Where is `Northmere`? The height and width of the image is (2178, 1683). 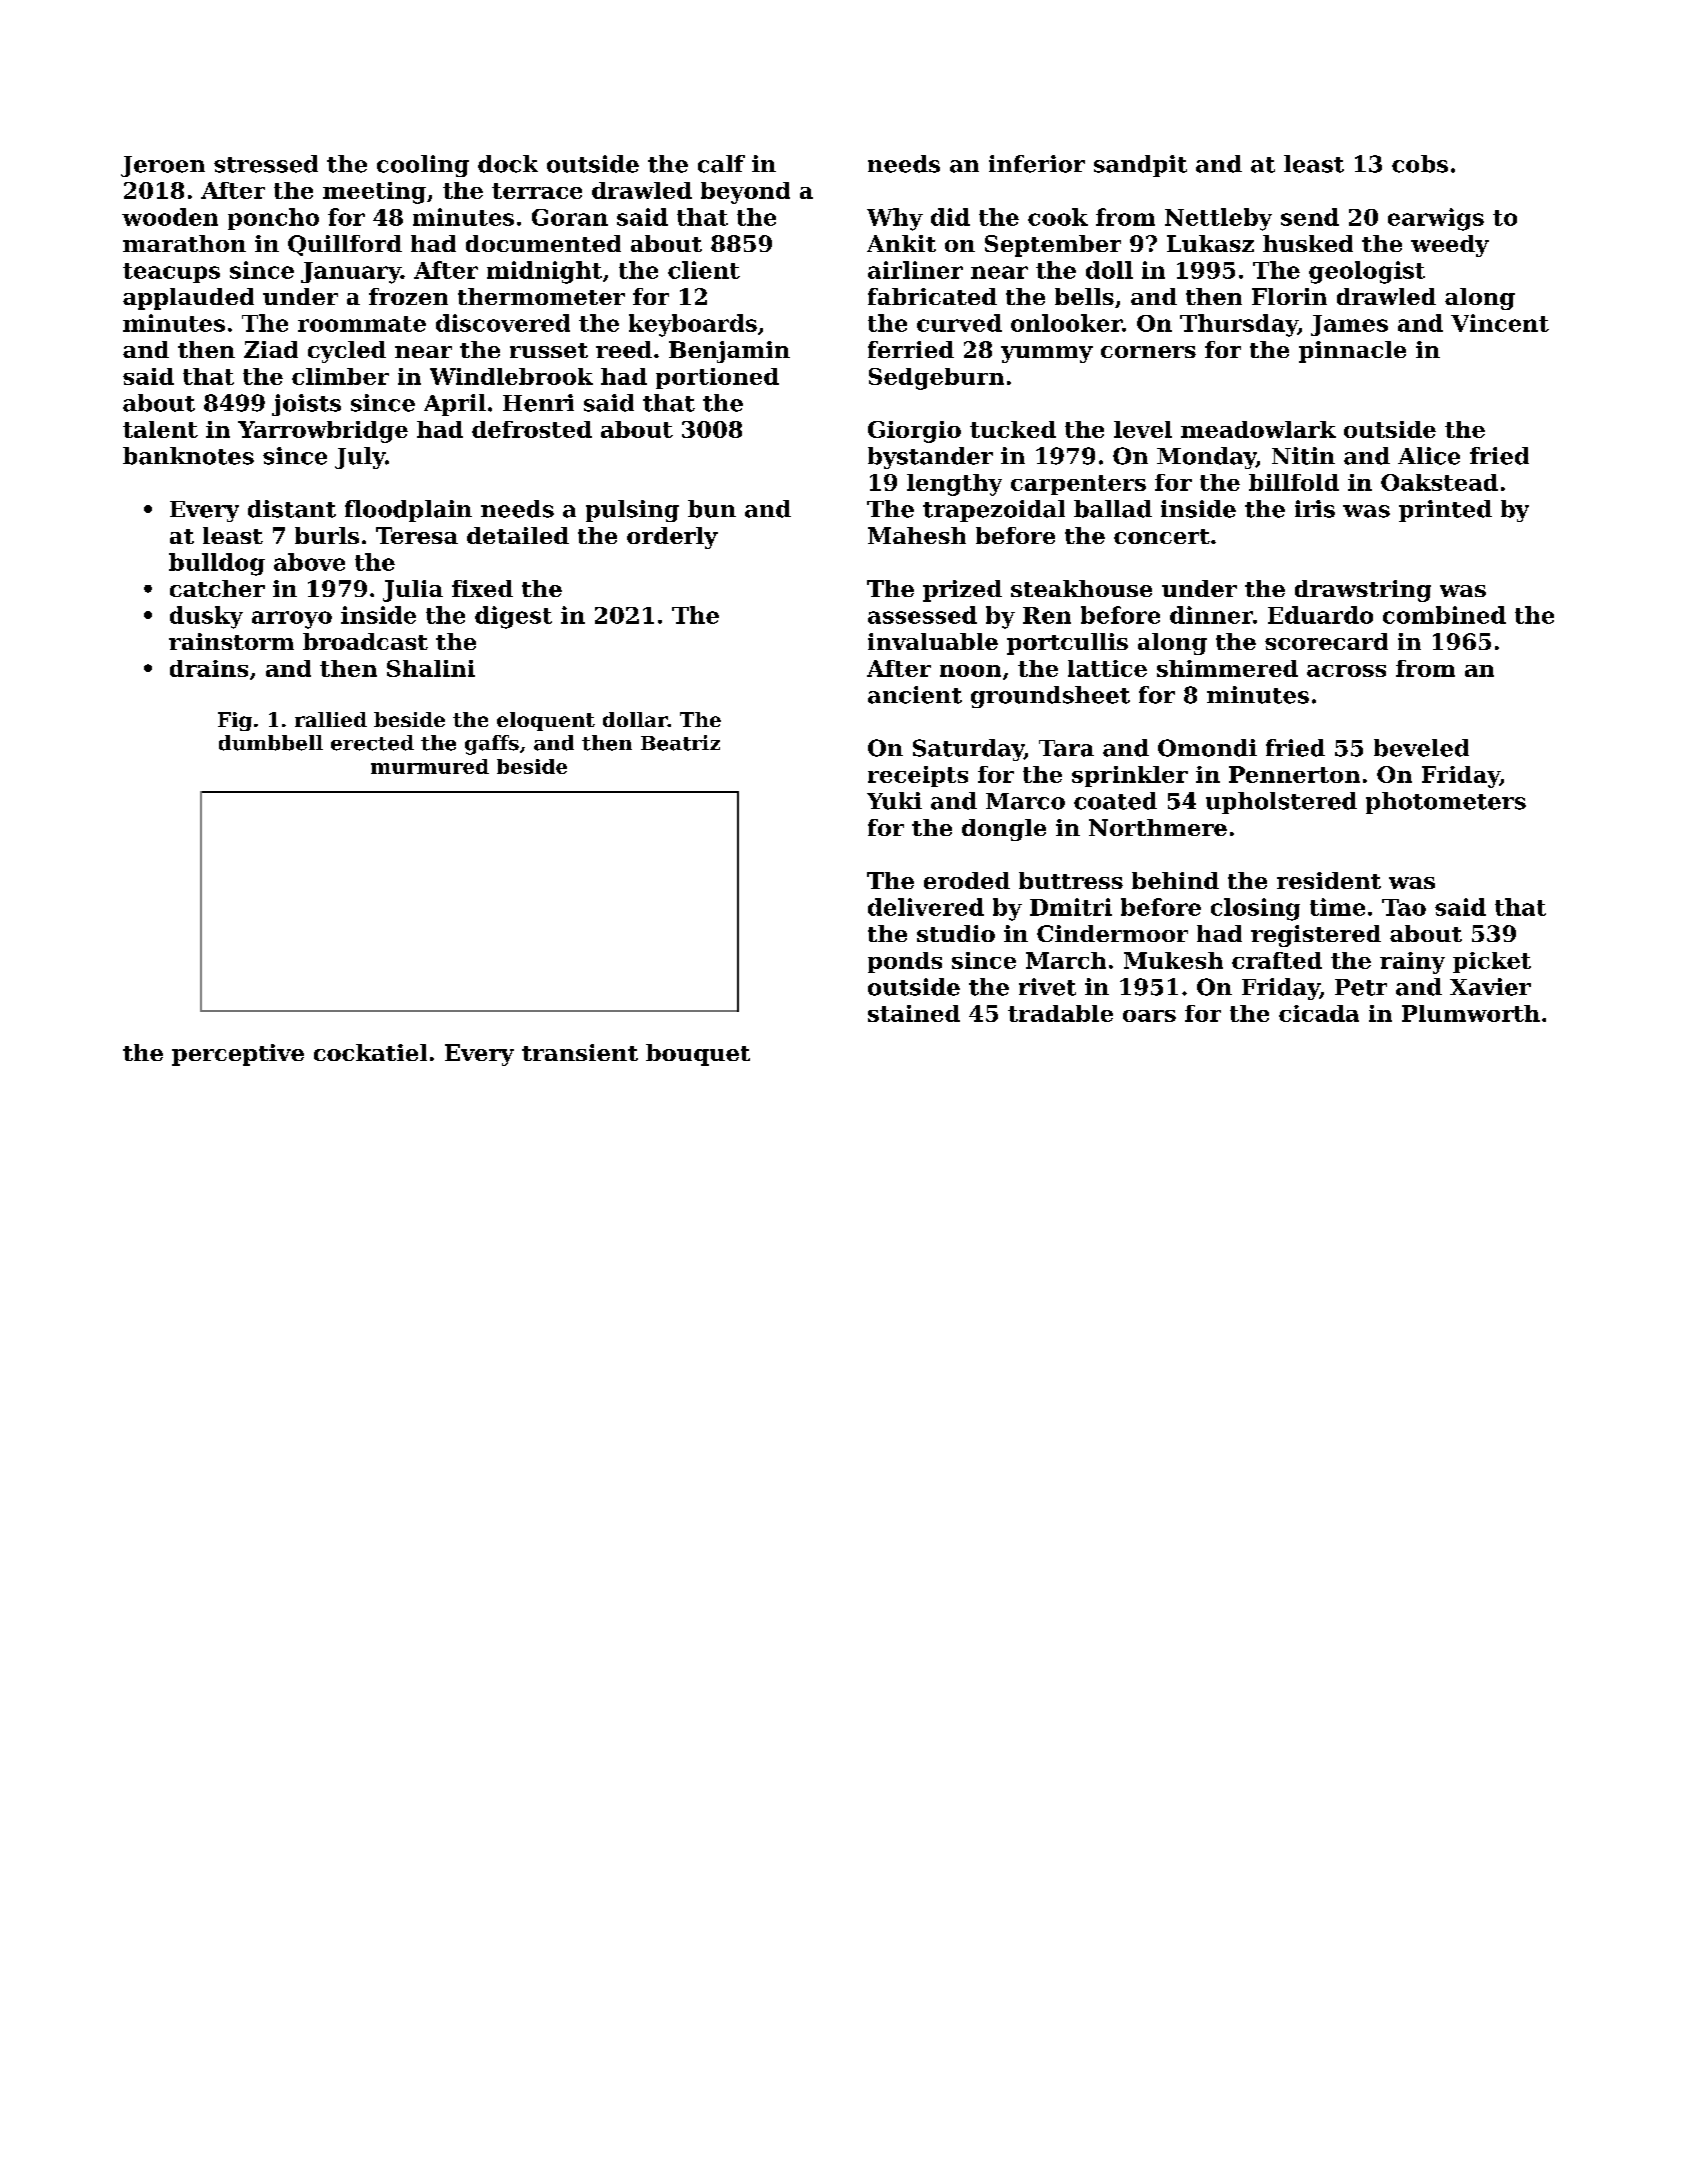 Northmere is located at coordinates (1158, 827).
